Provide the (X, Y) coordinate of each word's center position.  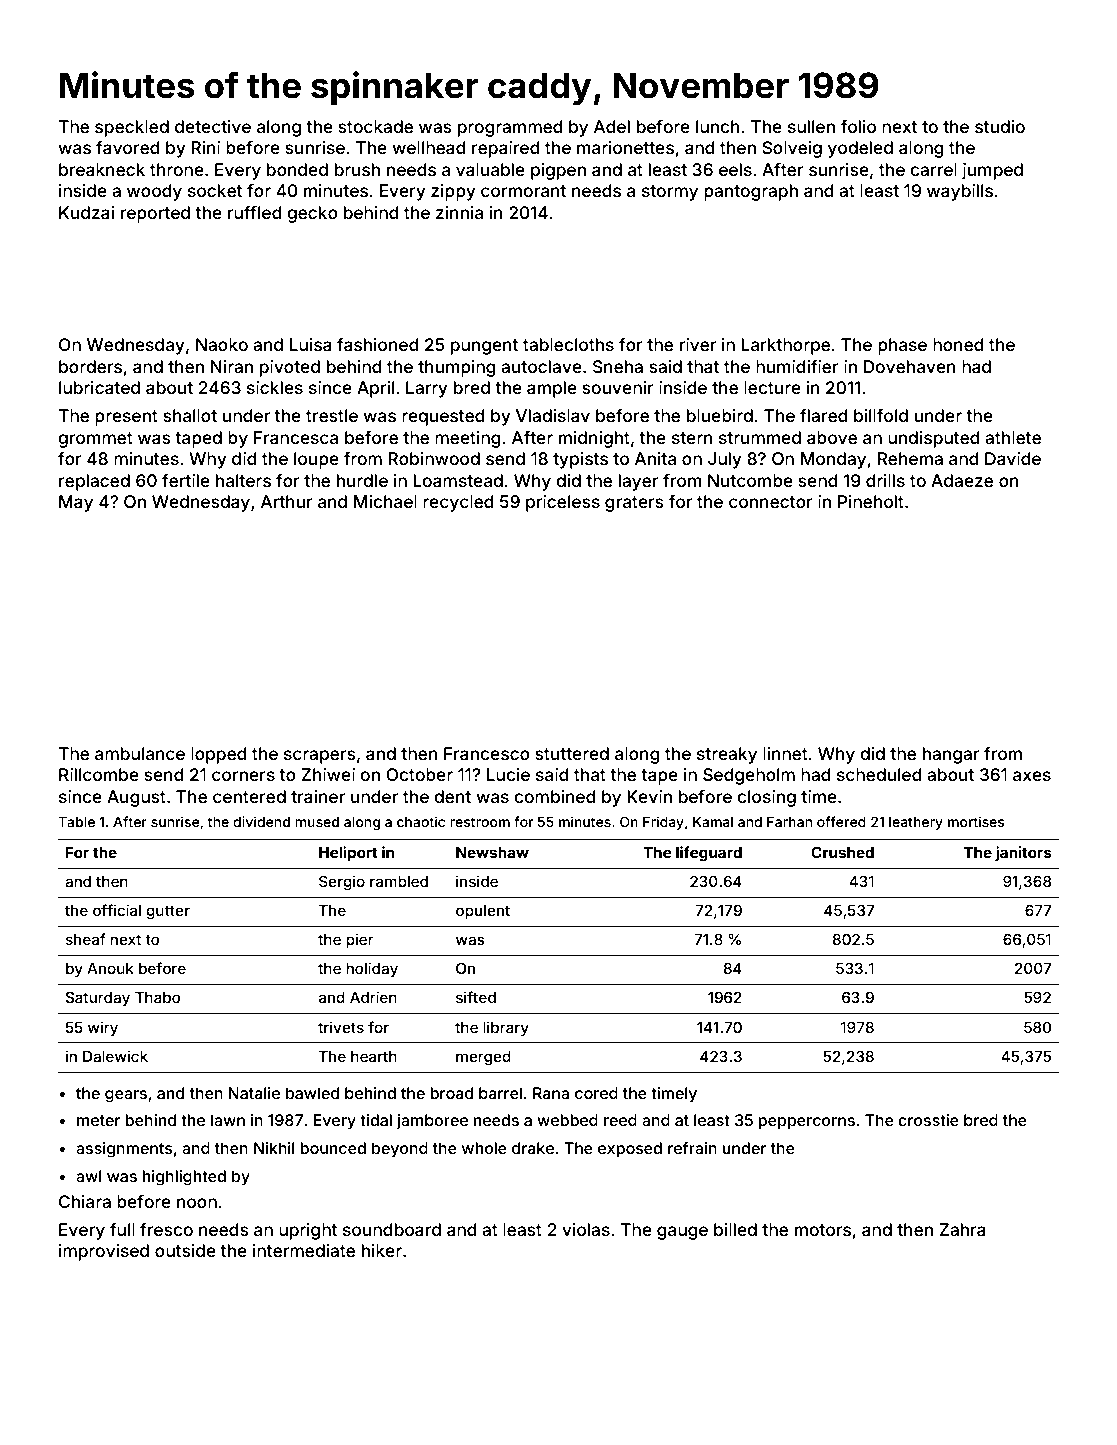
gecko (312, 214)
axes (1032, 776)
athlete (1013, 437)
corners (243, 776)
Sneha (618, 366)
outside (185, 1250)
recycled (458, 503)
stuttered (572, 753)
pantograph (751, 192)
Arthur (287, 501)
